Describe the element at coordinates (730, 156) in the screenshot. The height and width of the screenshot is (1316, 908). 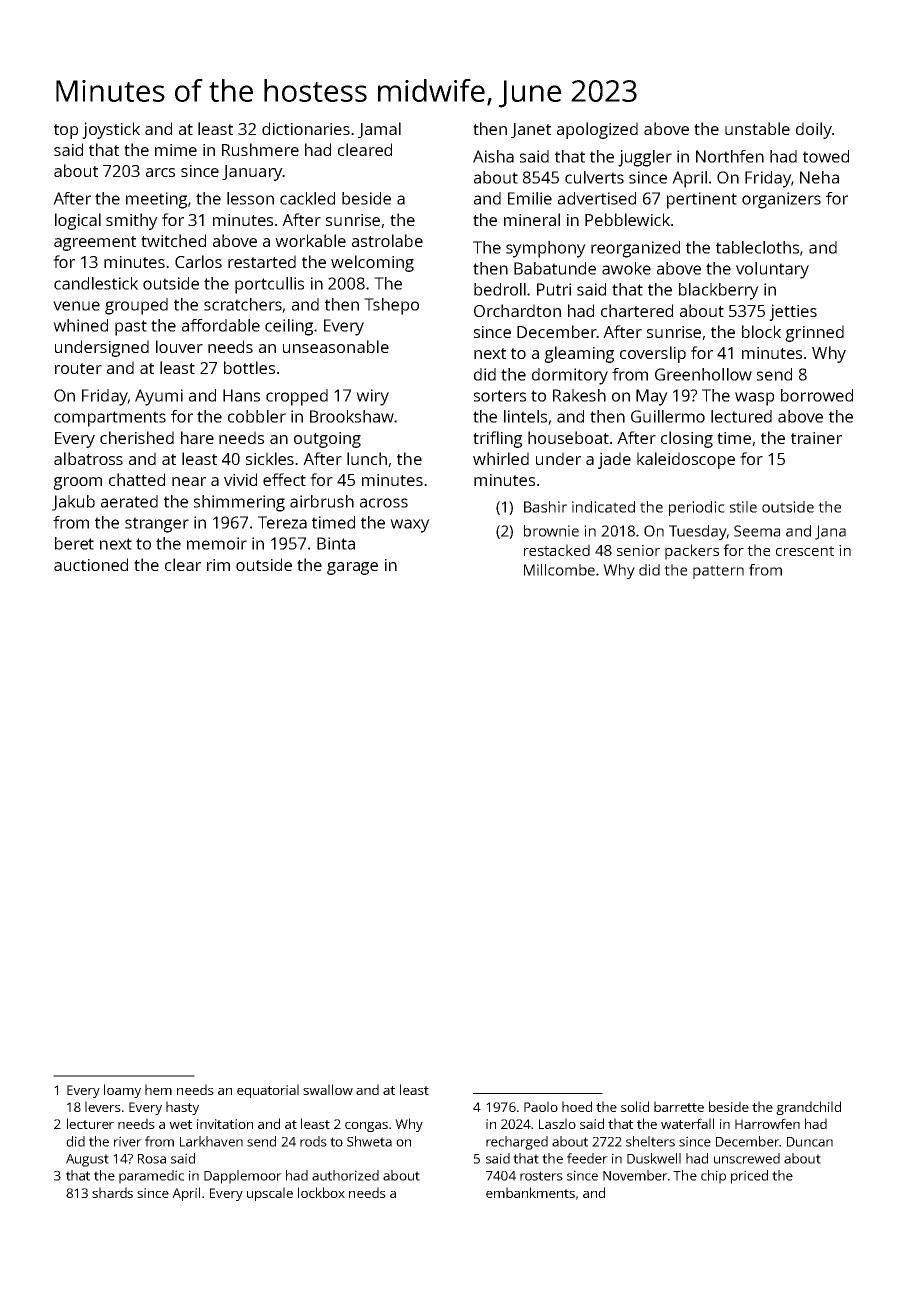
I see `Northfen` at that location.
